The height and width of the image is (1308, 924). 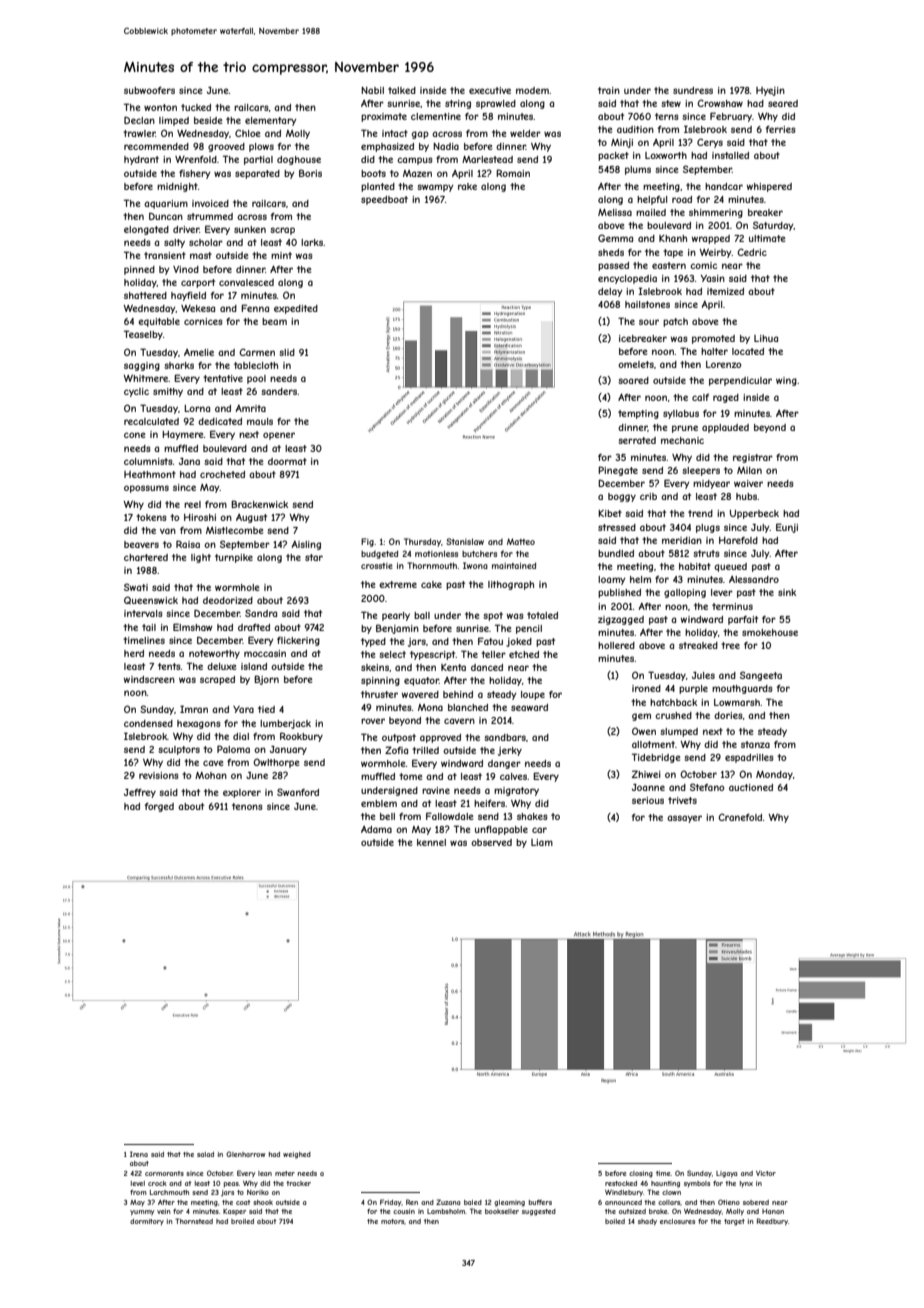 I want to click on cone, so click(x=134, y=435).
